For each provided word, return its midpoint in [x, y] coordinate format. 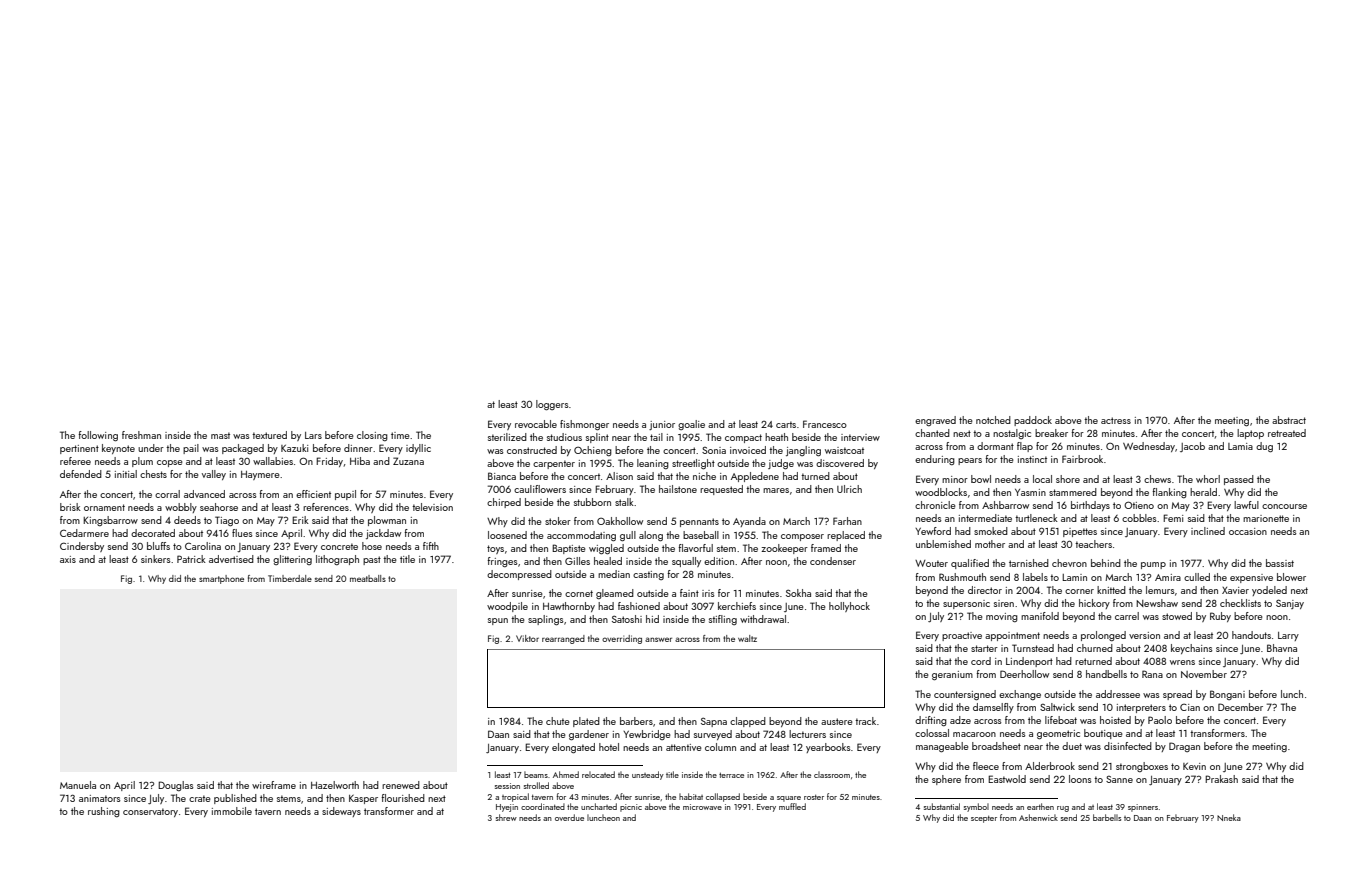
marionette [1266, 518]
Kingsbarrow [110, 521]
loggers [552, 405]
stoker [558, 521]
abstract [1289, 420]
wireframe [274, 785]
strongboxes [1142, 767]
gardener [589, 735]
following [98, 436]
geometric [1058, 735]
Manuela [78, 785]
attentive [684, 747]
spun [498, 621]
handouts [1251, 635]
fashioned [639, 606]
